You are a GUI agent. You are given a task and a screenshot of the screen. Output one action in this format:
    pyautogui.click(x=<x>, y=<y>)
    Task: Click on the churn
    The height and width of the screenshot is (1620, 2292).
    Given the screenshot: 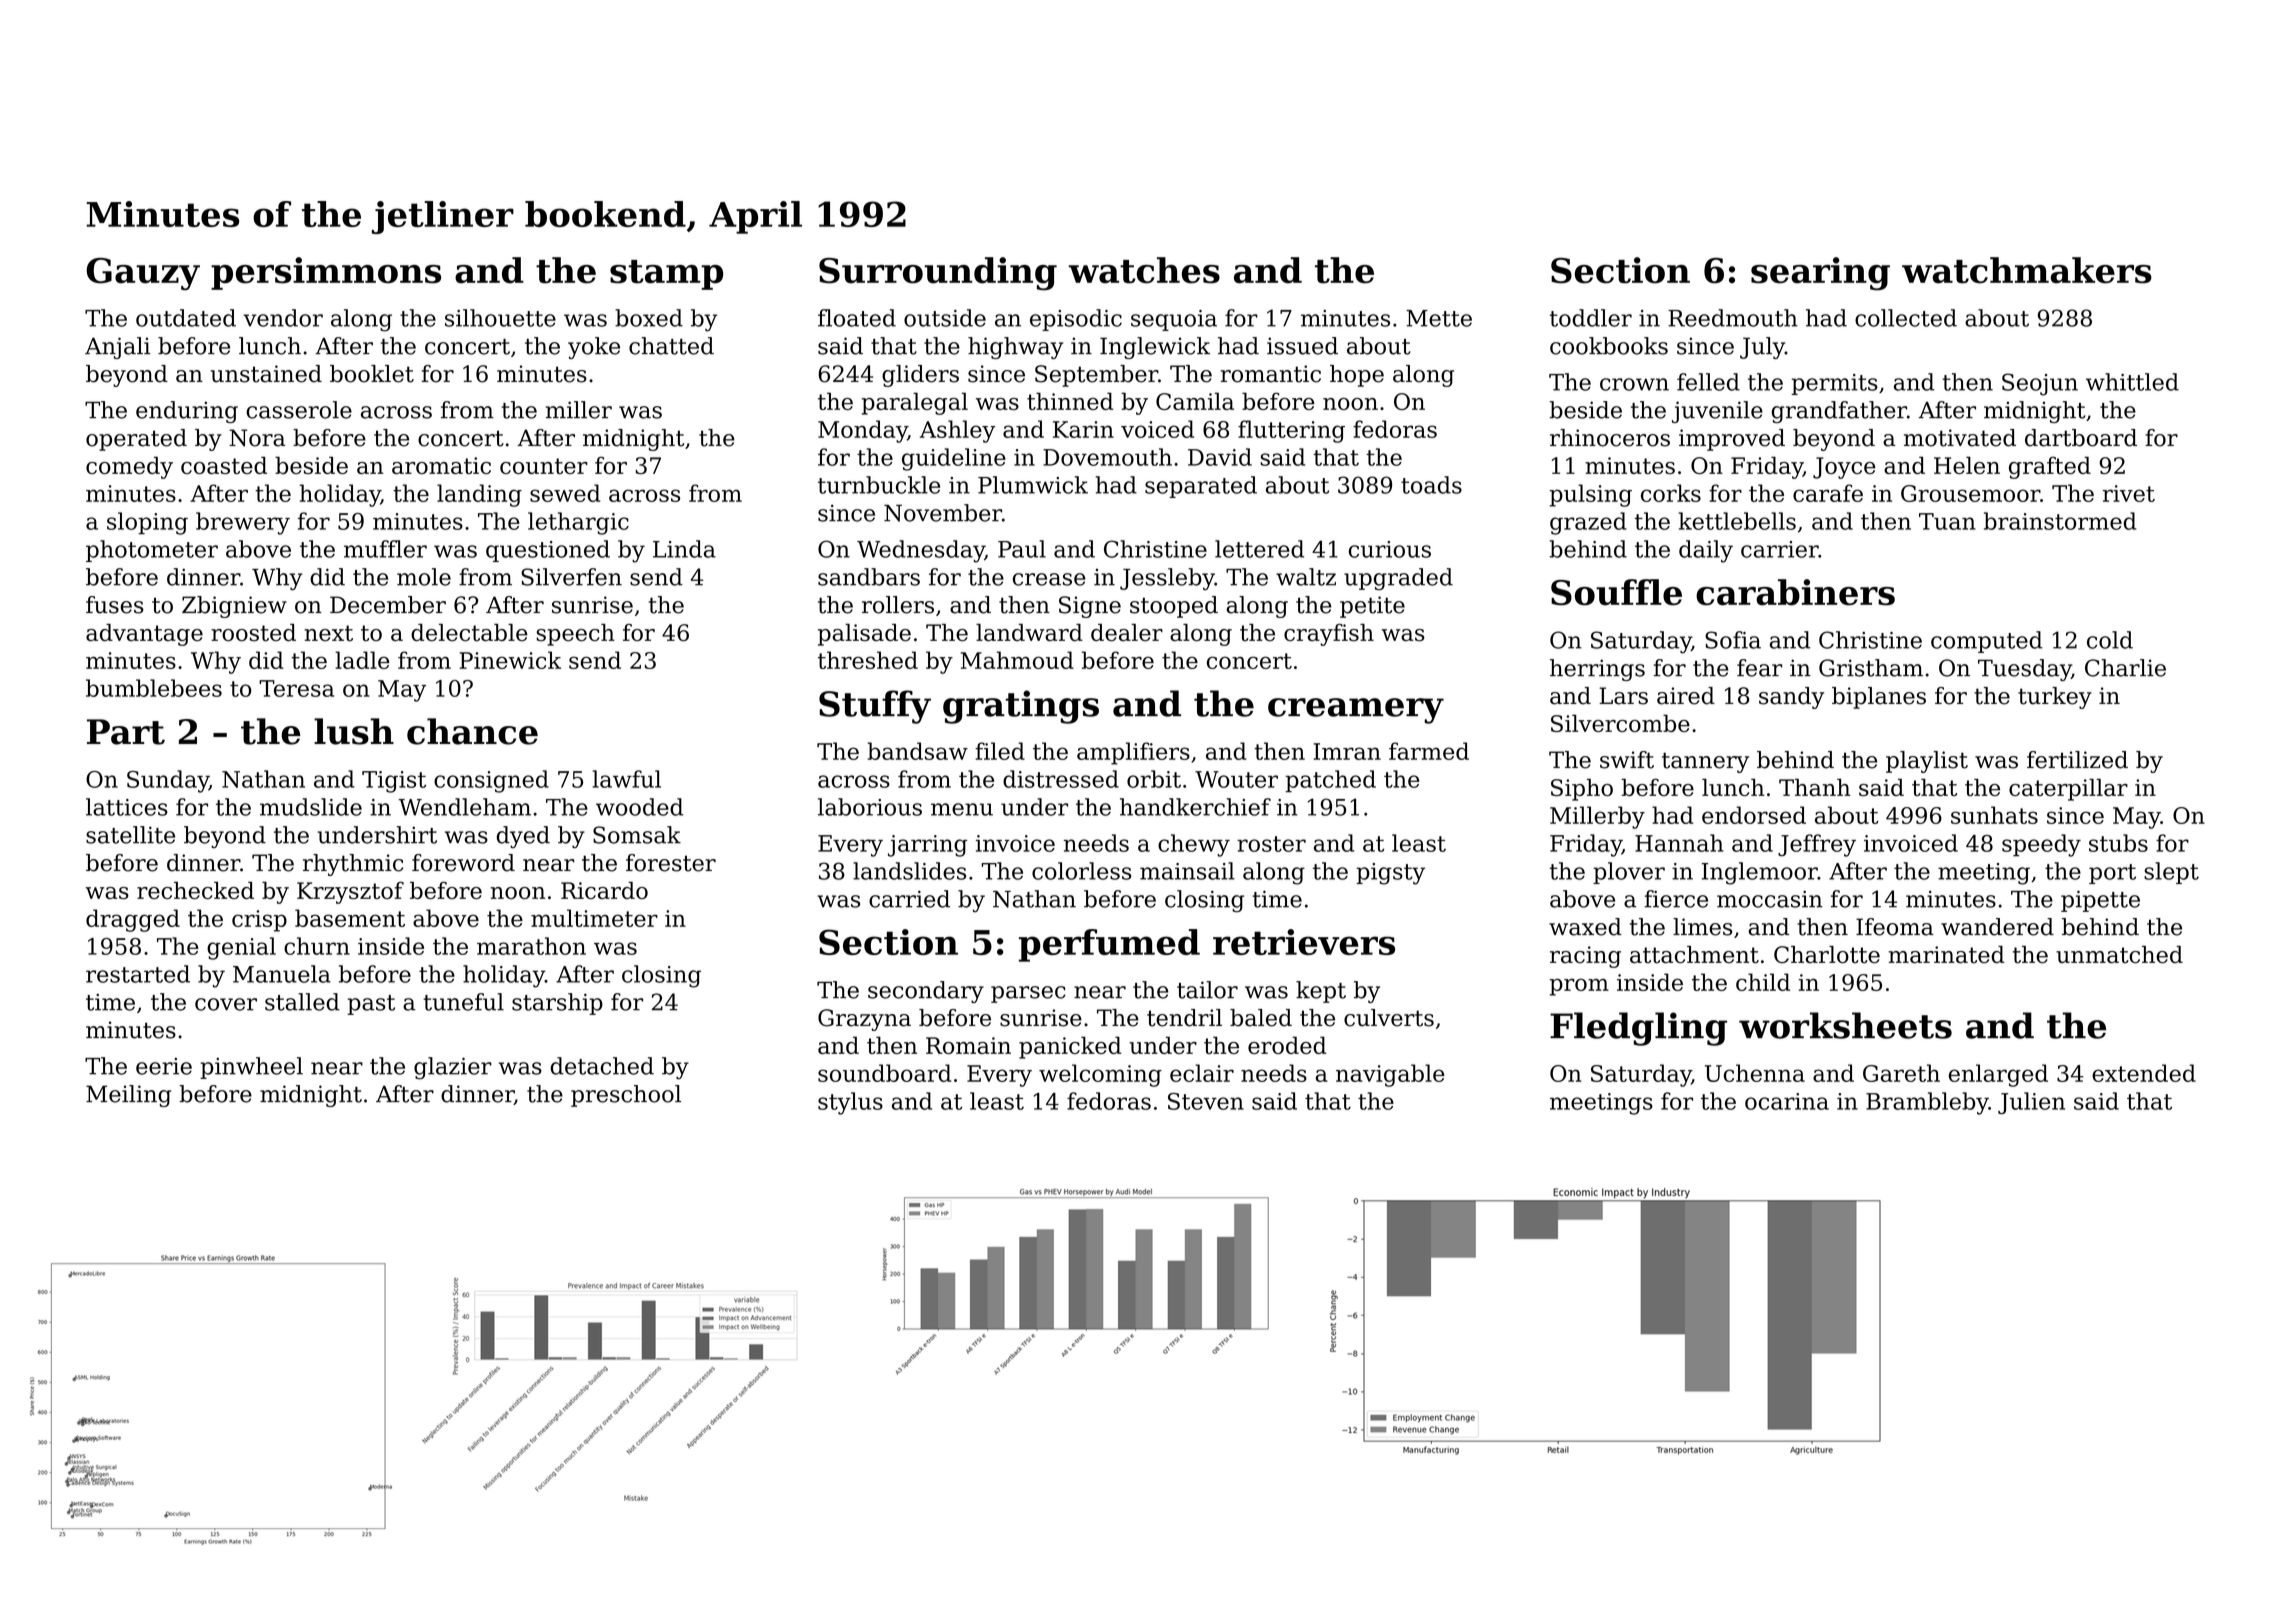 What is the action you would take?
    pyautogui.click(x=317, y=946)
